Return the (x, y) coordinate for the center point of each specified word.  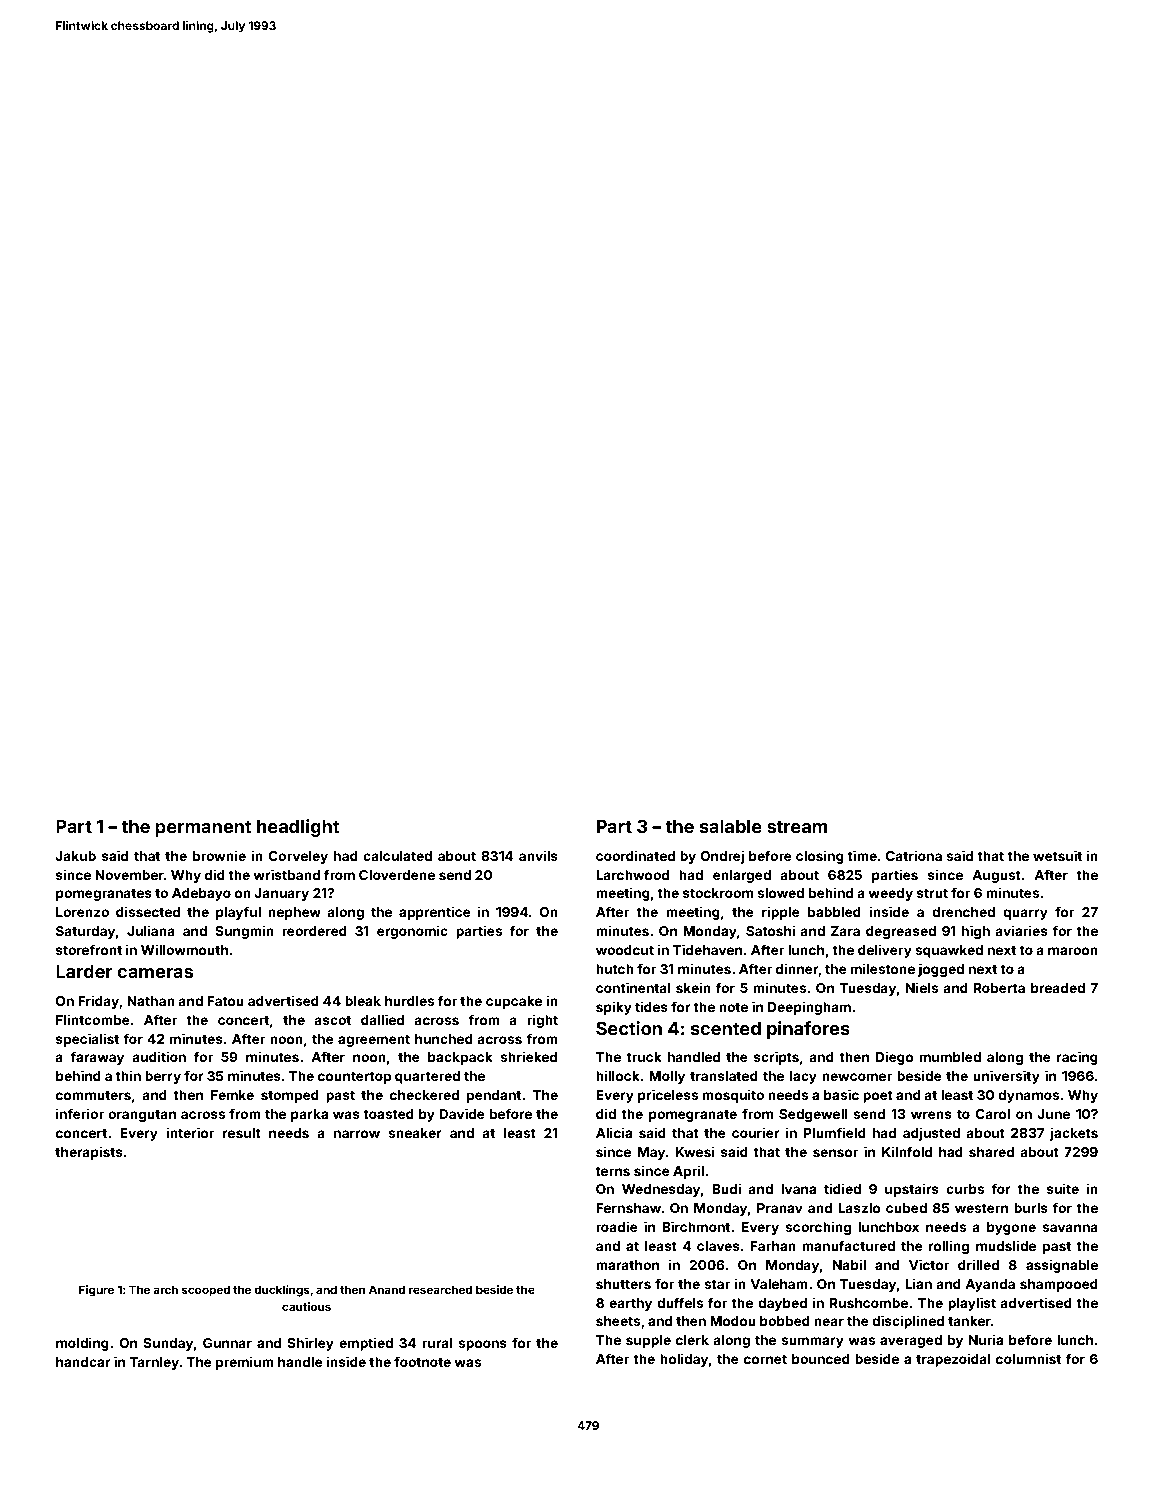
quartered (427, 1077)
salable (731, 826)
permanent (203, 828)
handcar (83, 1362)
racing (1077, 1058)
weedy (890, 894)
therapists (89, 1153)
